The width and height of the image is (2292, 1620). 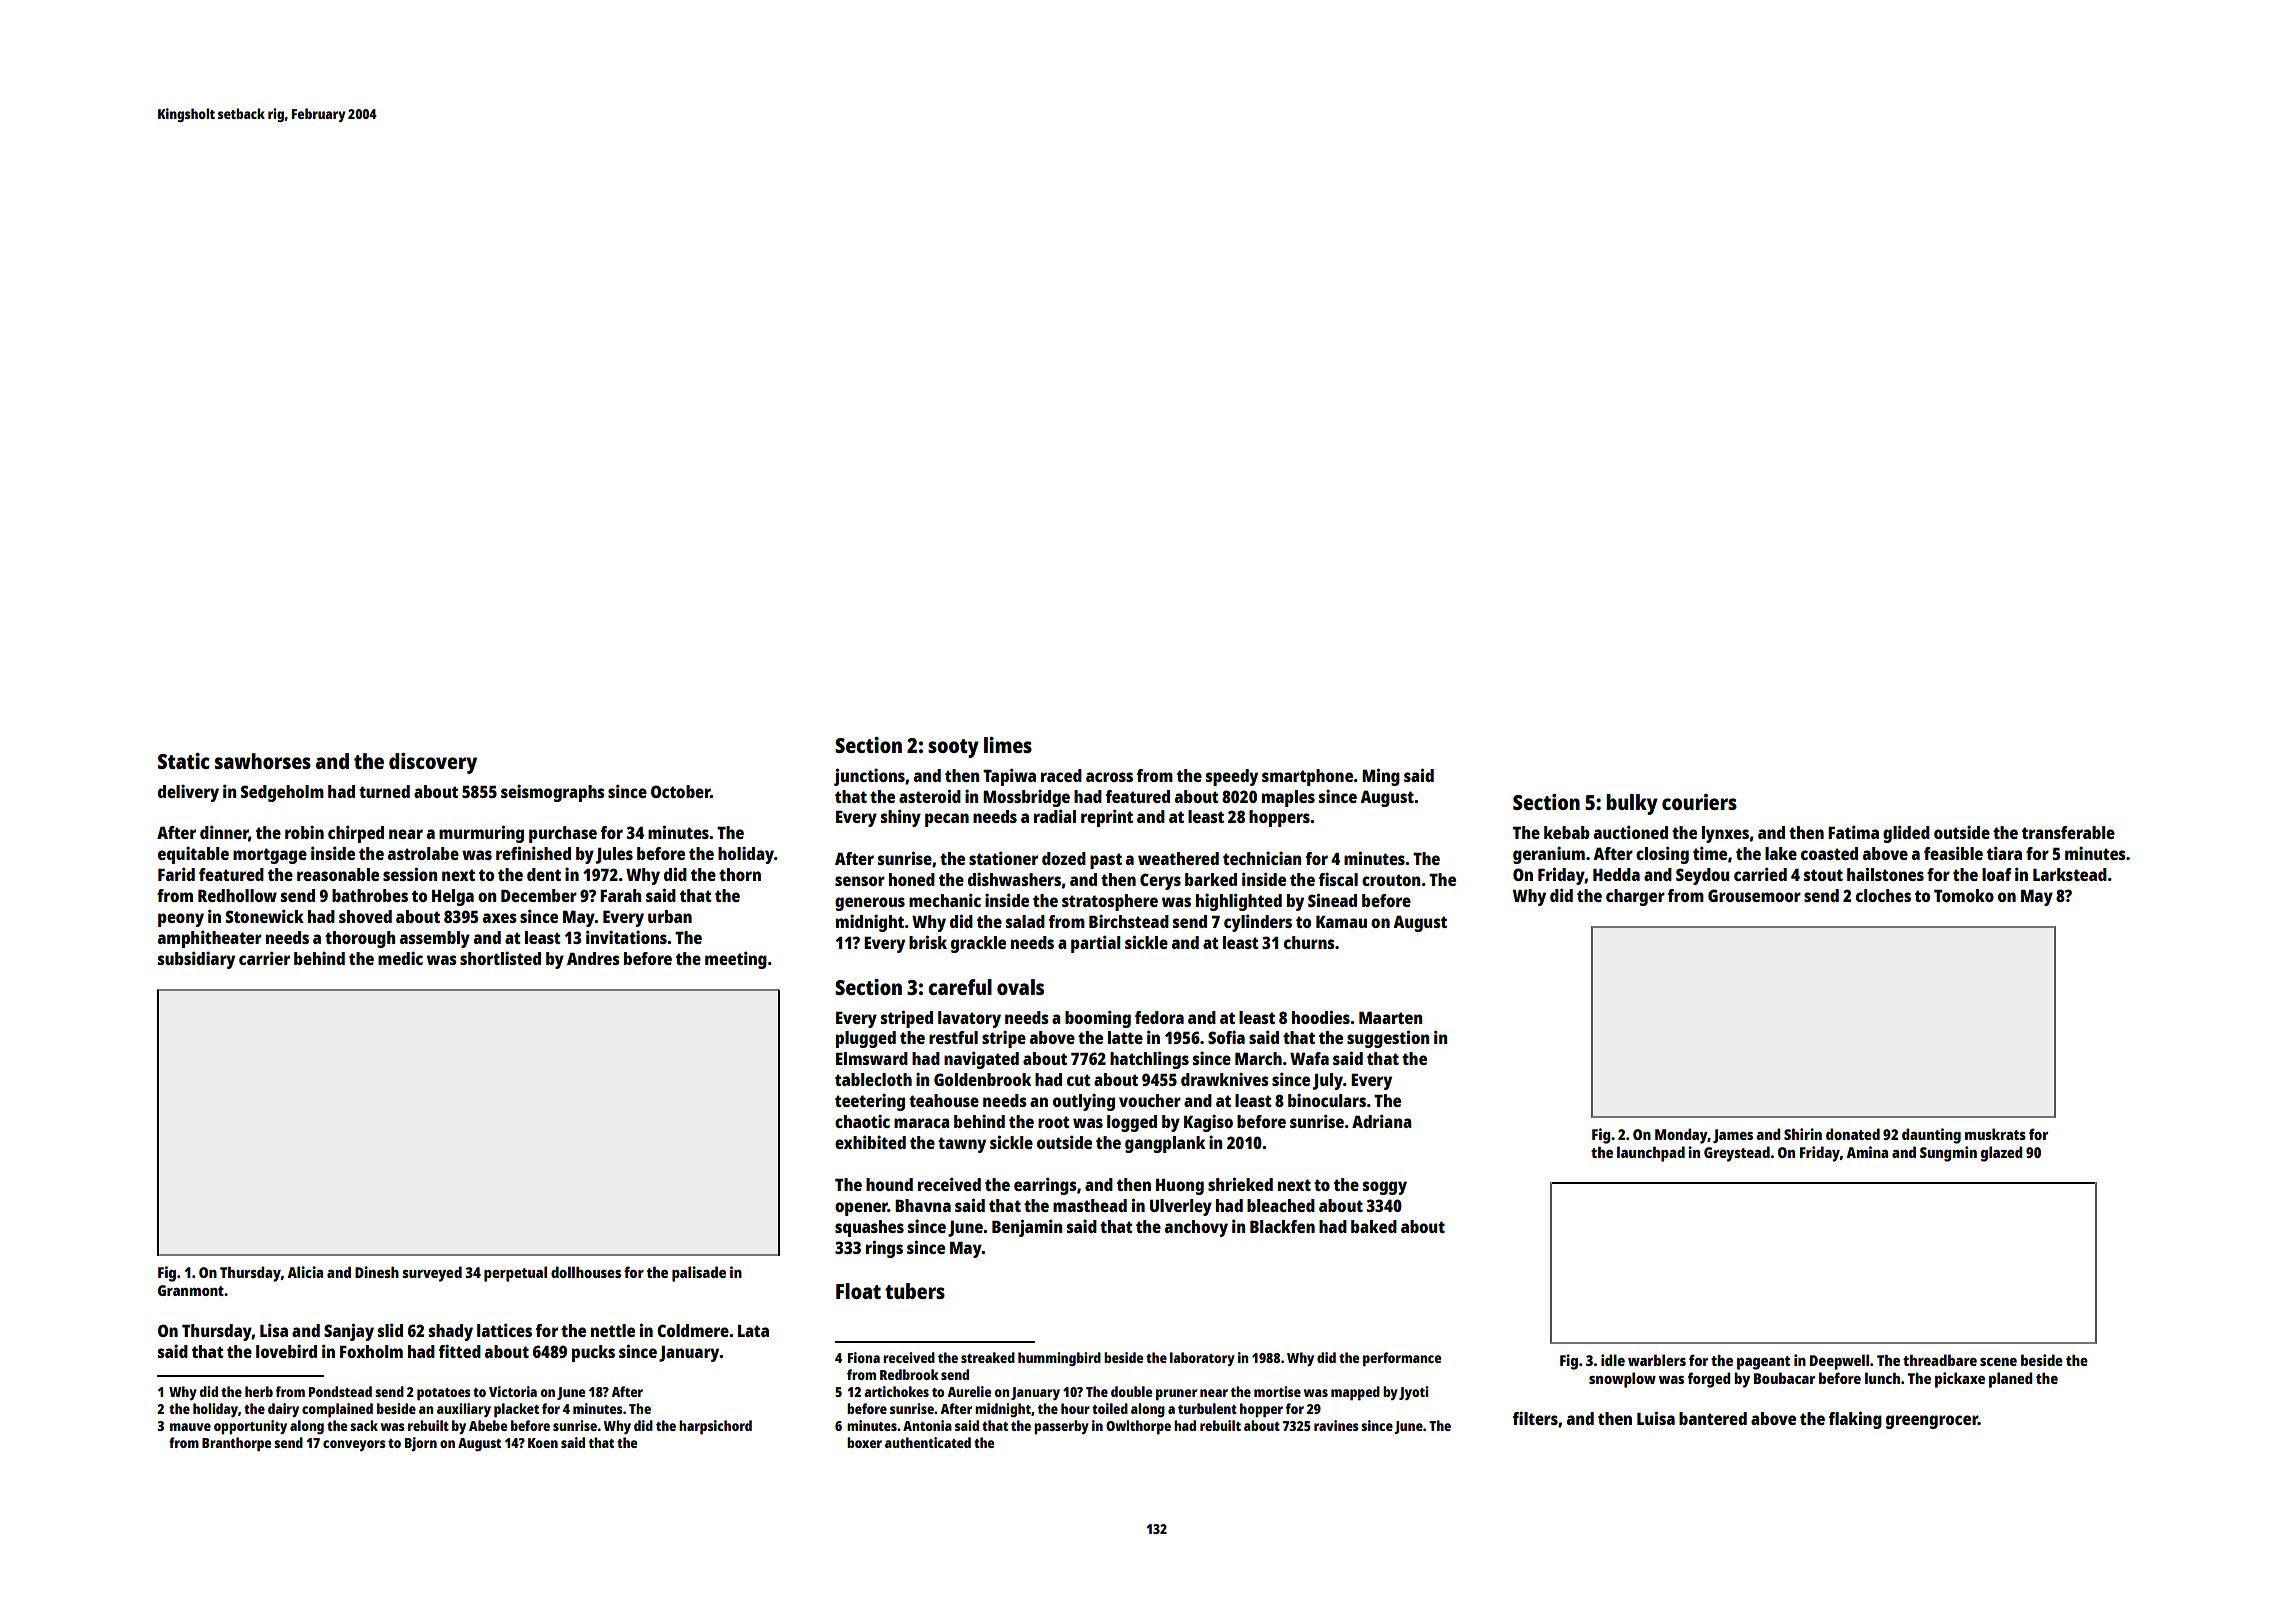 What do you see at coordinates (433, 763) in the image?
I see `discovery` at bounding box center [433, 763].
